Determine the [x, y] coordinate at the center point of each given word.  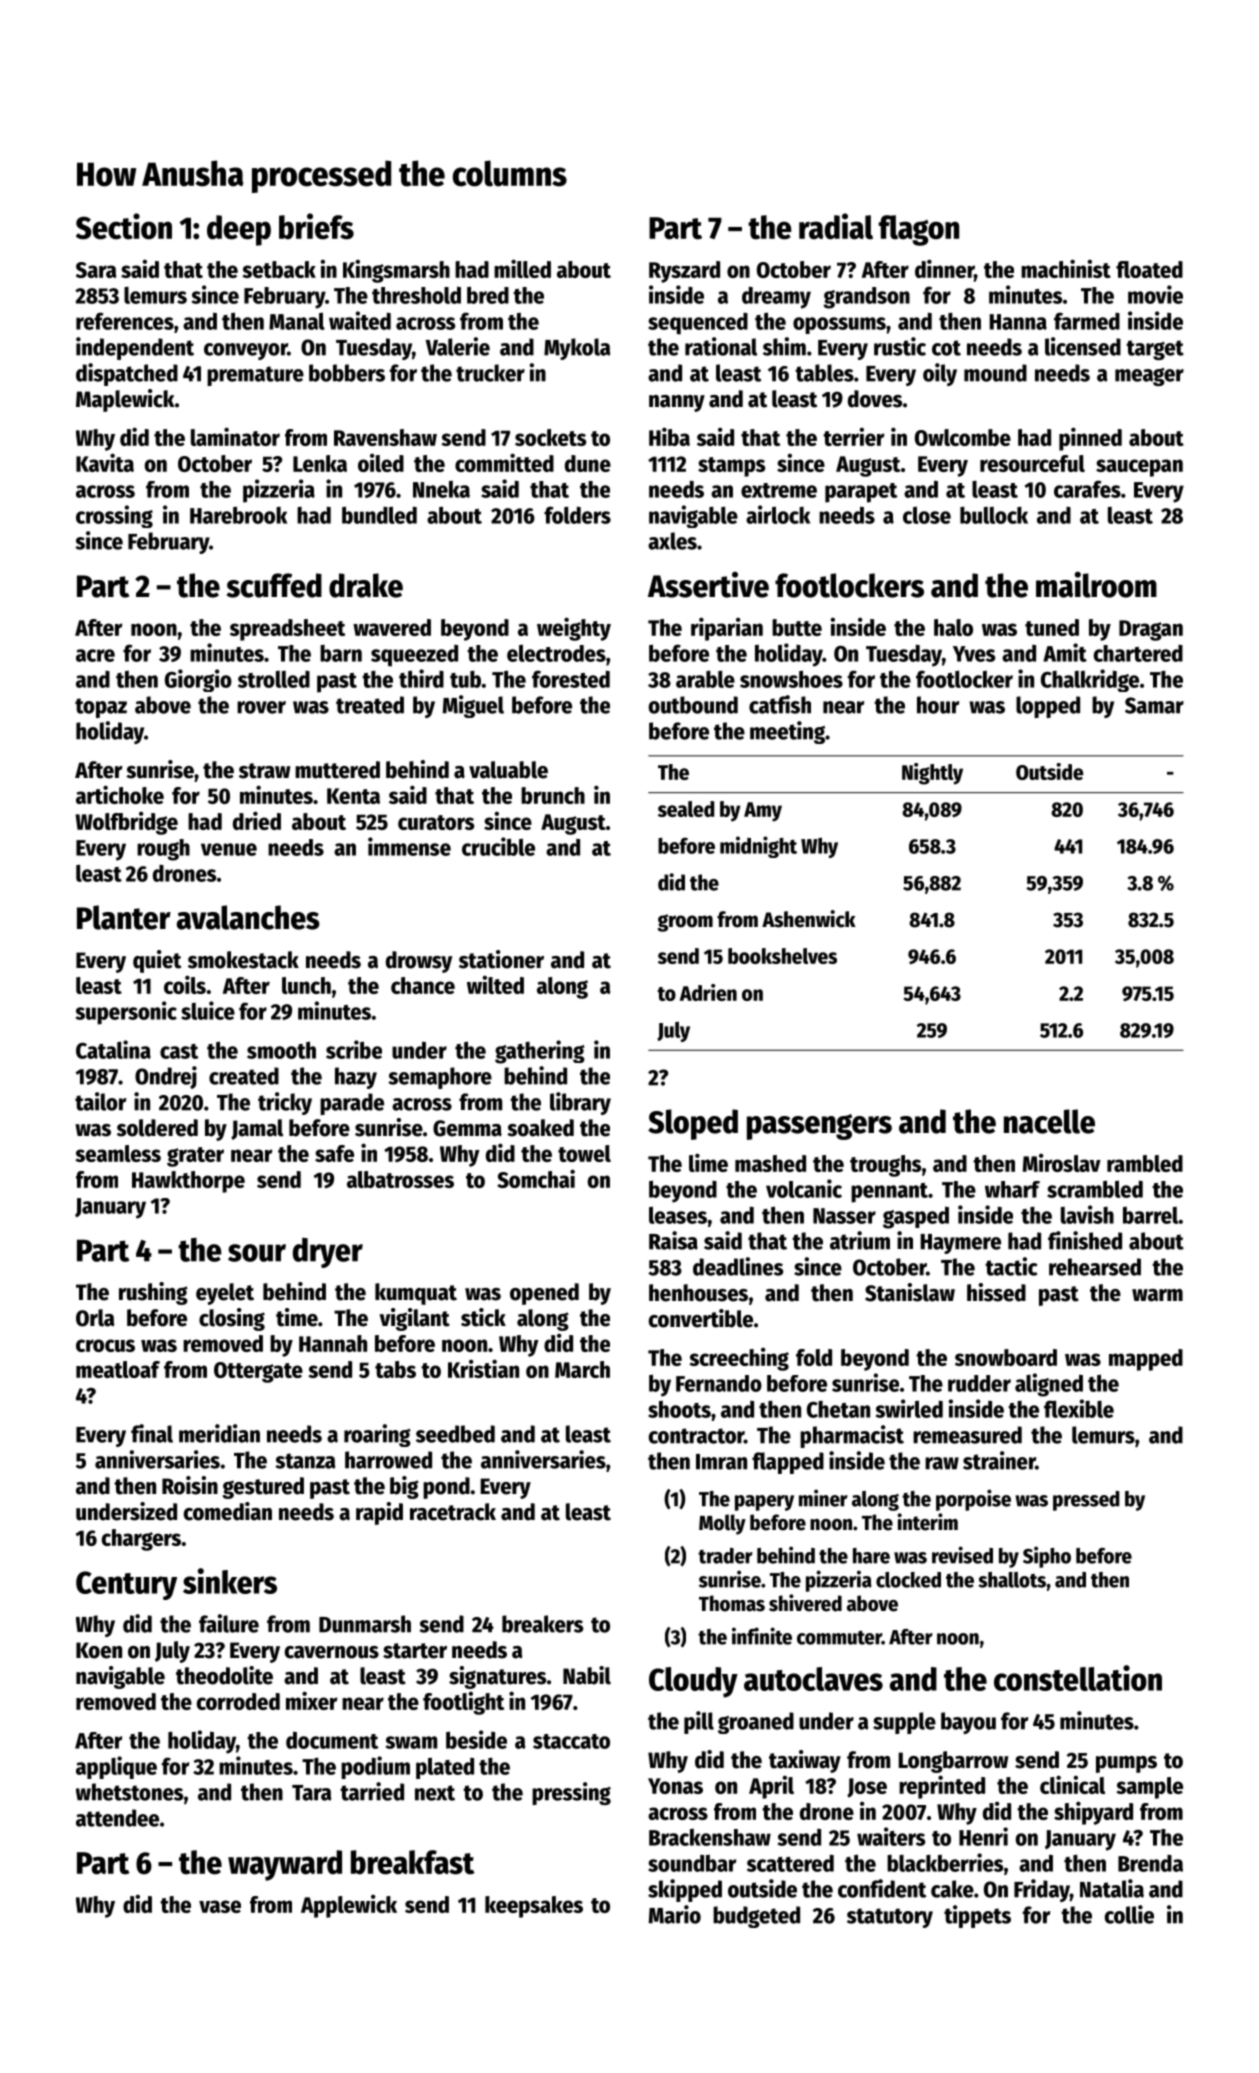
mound [995, 373]
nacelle [1049, 1121]
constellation [1078, 1678]
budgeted [756, 1917]
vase [220, 1906]
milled [522, 268]
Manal [297, 321]
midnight [758, 847]
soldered [157, 1128]
